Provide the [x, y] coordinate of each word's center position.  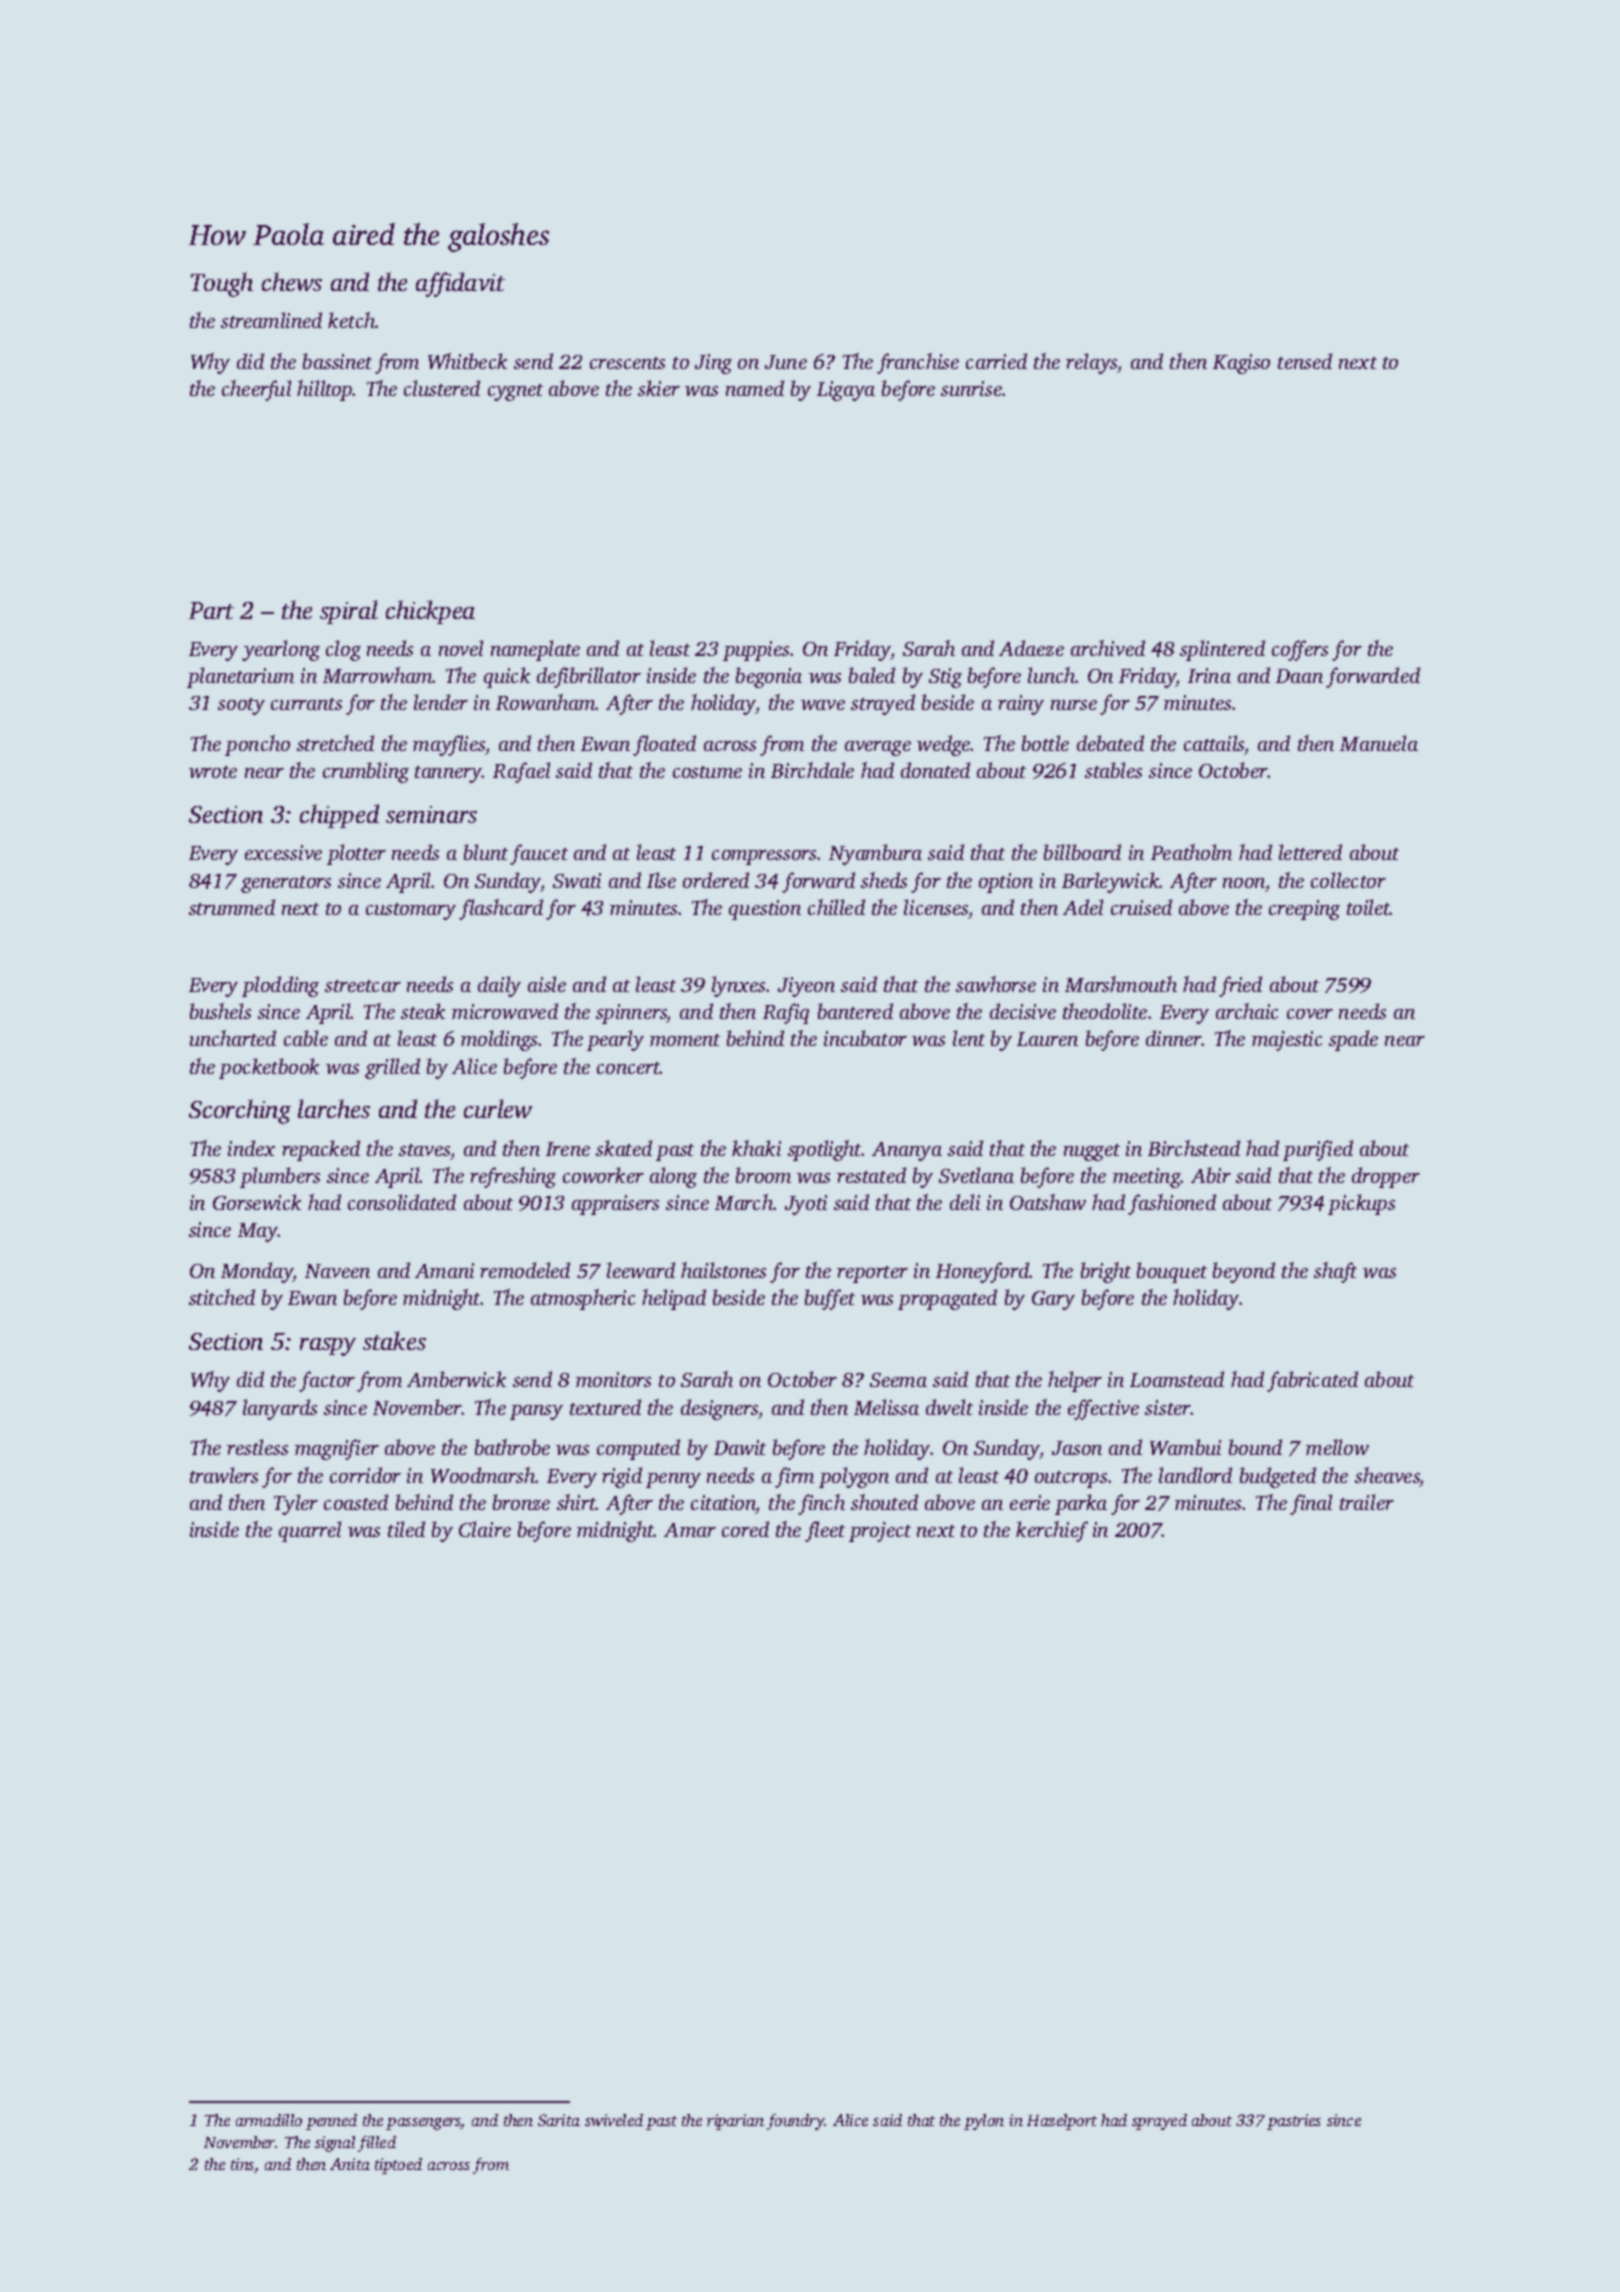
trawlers [224, 1475]
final [1311, 1504]
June [786, 362]
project [880, 1532]
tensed [1305, 361]
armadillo [269, 2120]
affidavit [460, 284]
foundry [796, 2122]
